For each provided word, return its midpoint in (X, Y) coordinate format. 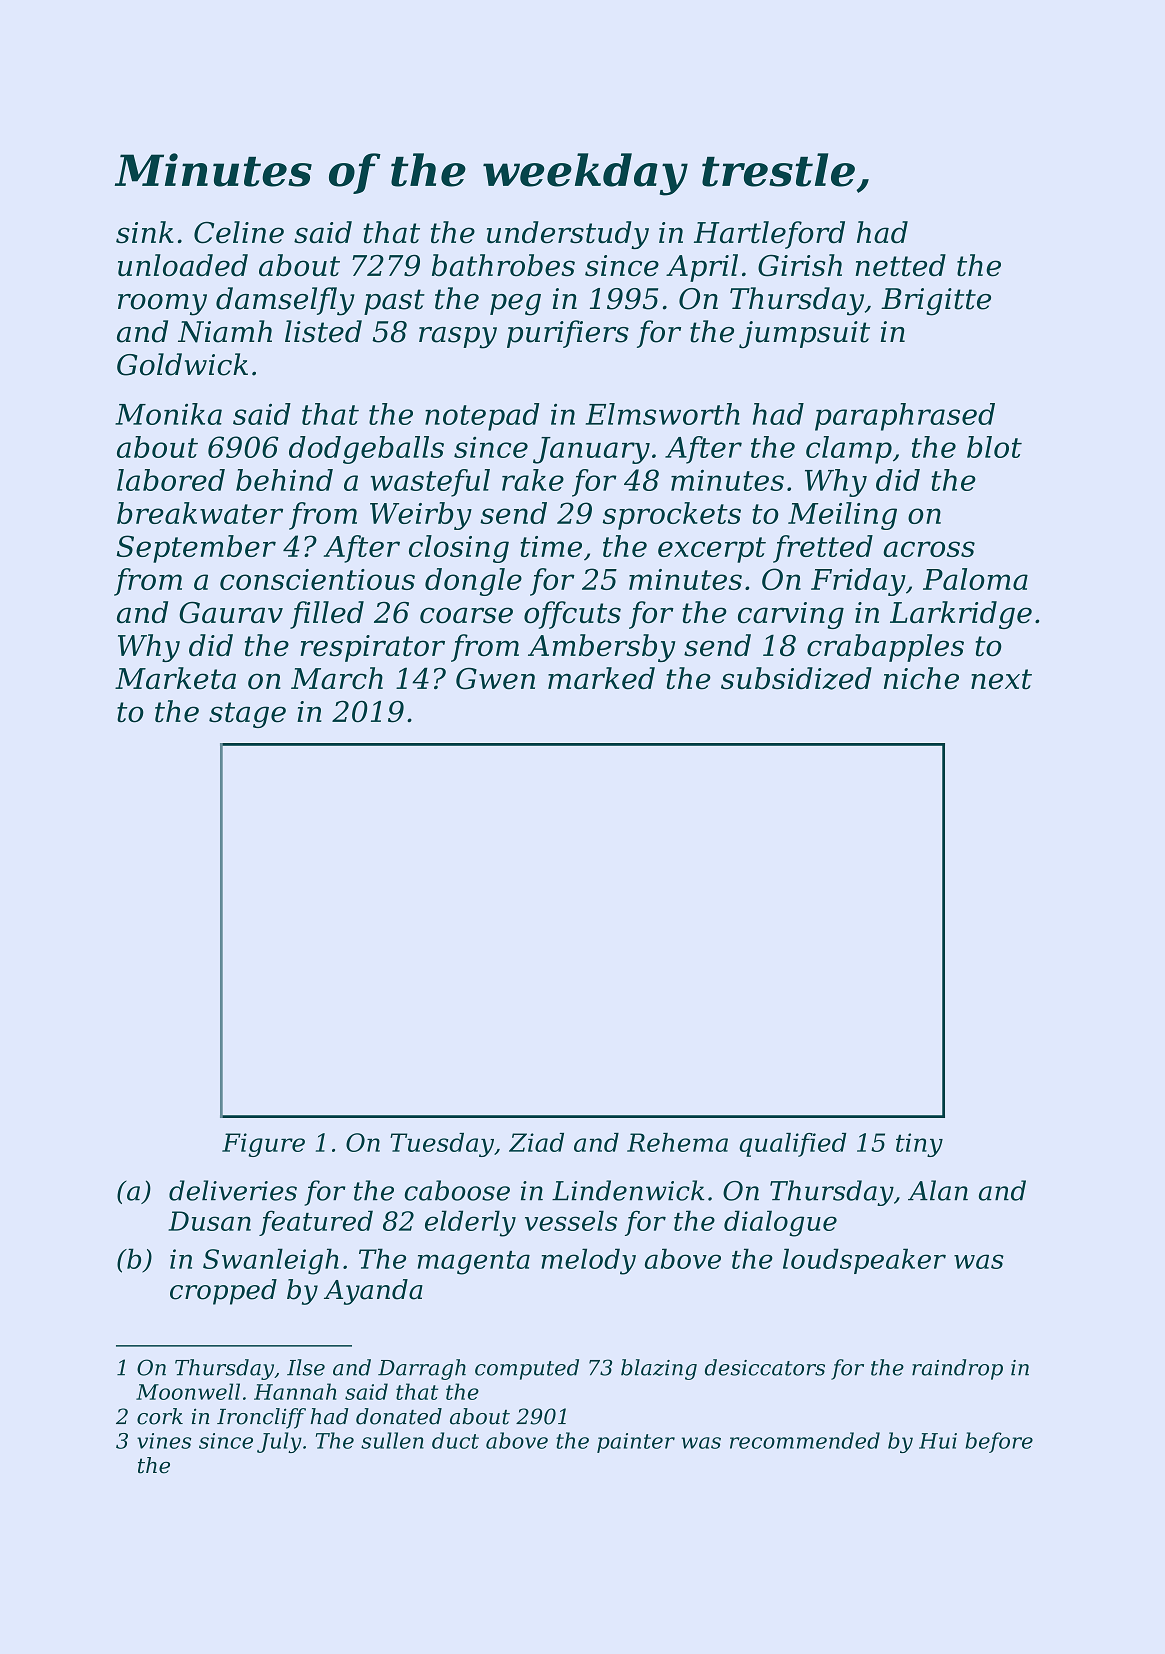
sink (145, 232)
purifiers (568, 334)
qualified (793, 1145)
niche (921, 678)
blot (994, 447)
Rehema (677, 1142)
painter (636, 1443)
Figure (263, 1145)
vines (164, 1441)
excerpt (712, 550)
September (196, 549)
